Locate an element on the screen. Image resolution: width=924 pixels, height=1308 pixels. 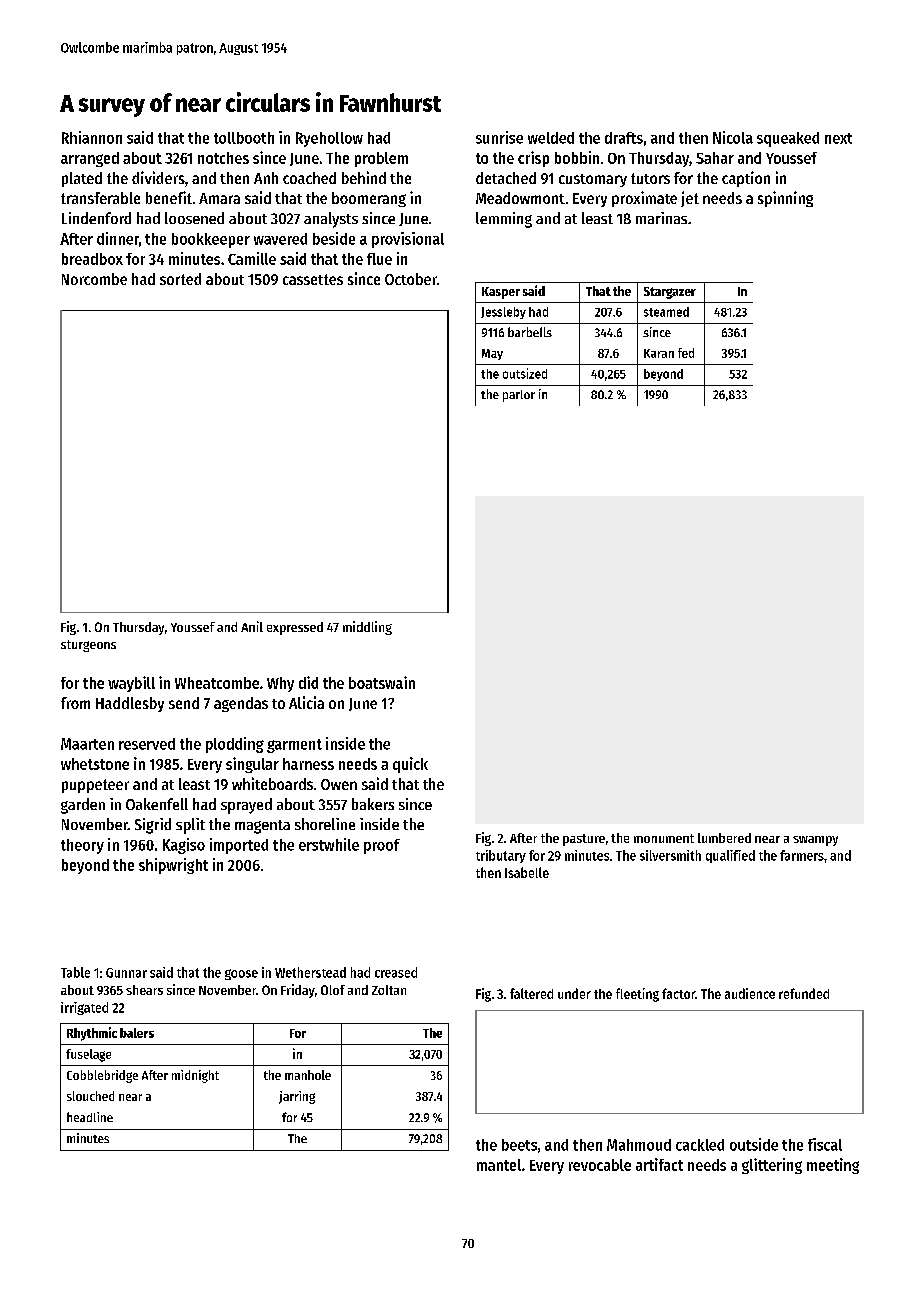
jarring is located at coordinates (297, 1097).
